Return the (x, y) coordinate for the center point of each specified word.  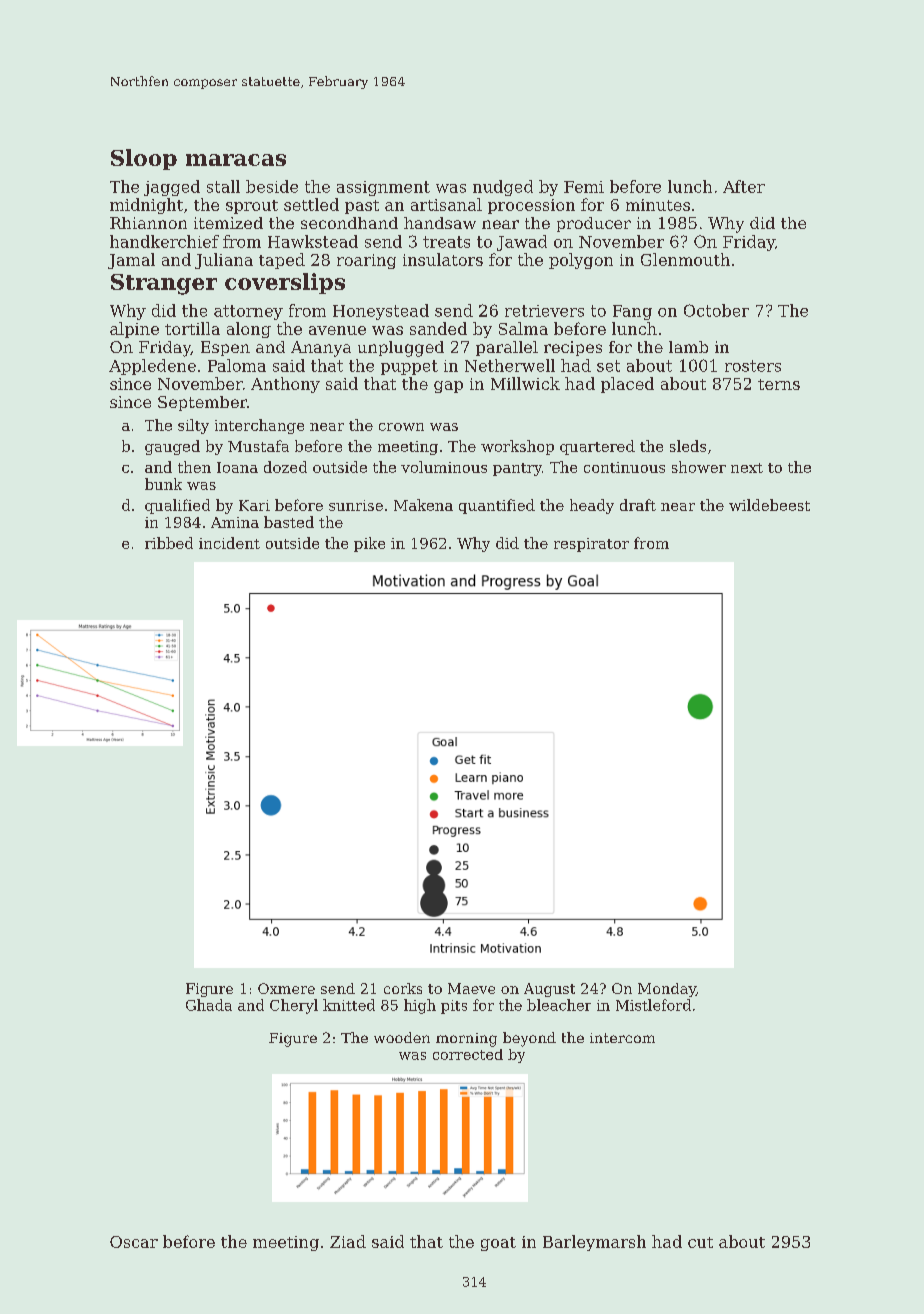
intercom (622, 1038)
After (744, 186)
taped (282, 261)
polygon (581, 261)
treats (446, 242)
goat (498, 1244)
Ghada (209, 1005)
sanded (438, 328)
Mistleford (653, 1005)
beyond (529, 1039)
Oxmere (286, 988)
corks (403, 988)
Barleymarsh (594, 1243)
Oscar (134, 1242)
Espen (225, 348)
